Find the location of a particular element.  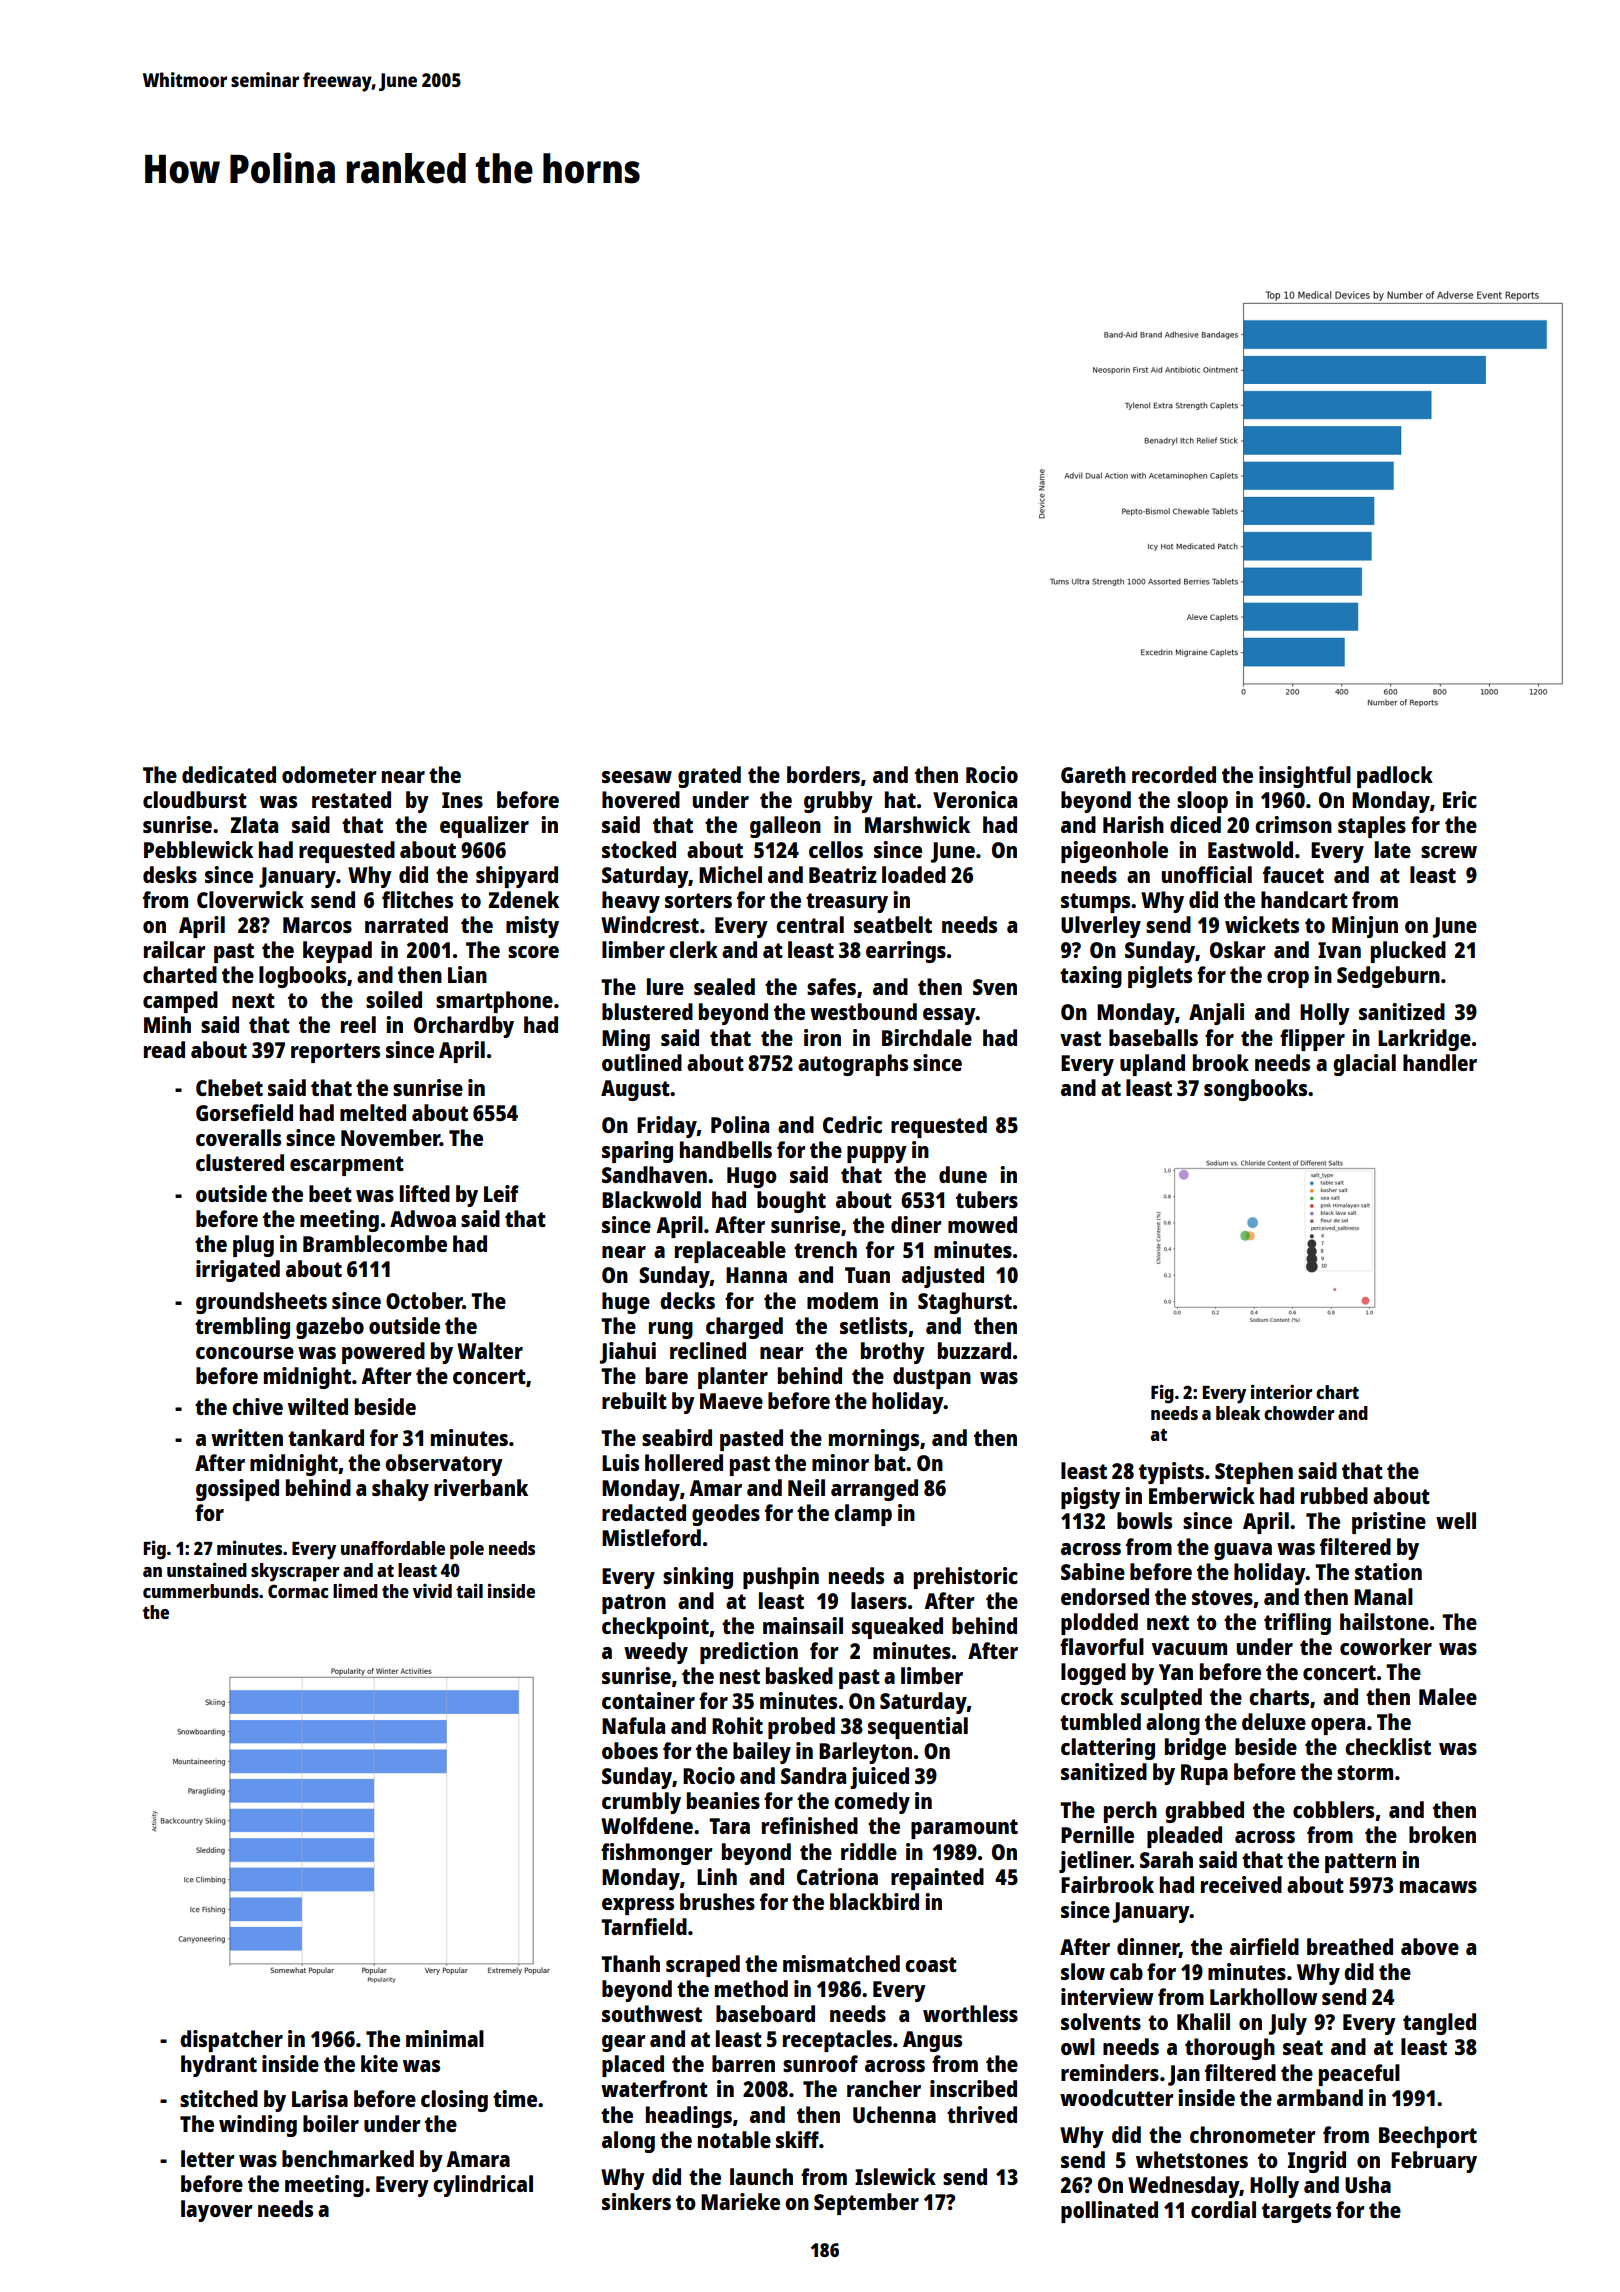

odometer is located at coordinates (329, 774).
